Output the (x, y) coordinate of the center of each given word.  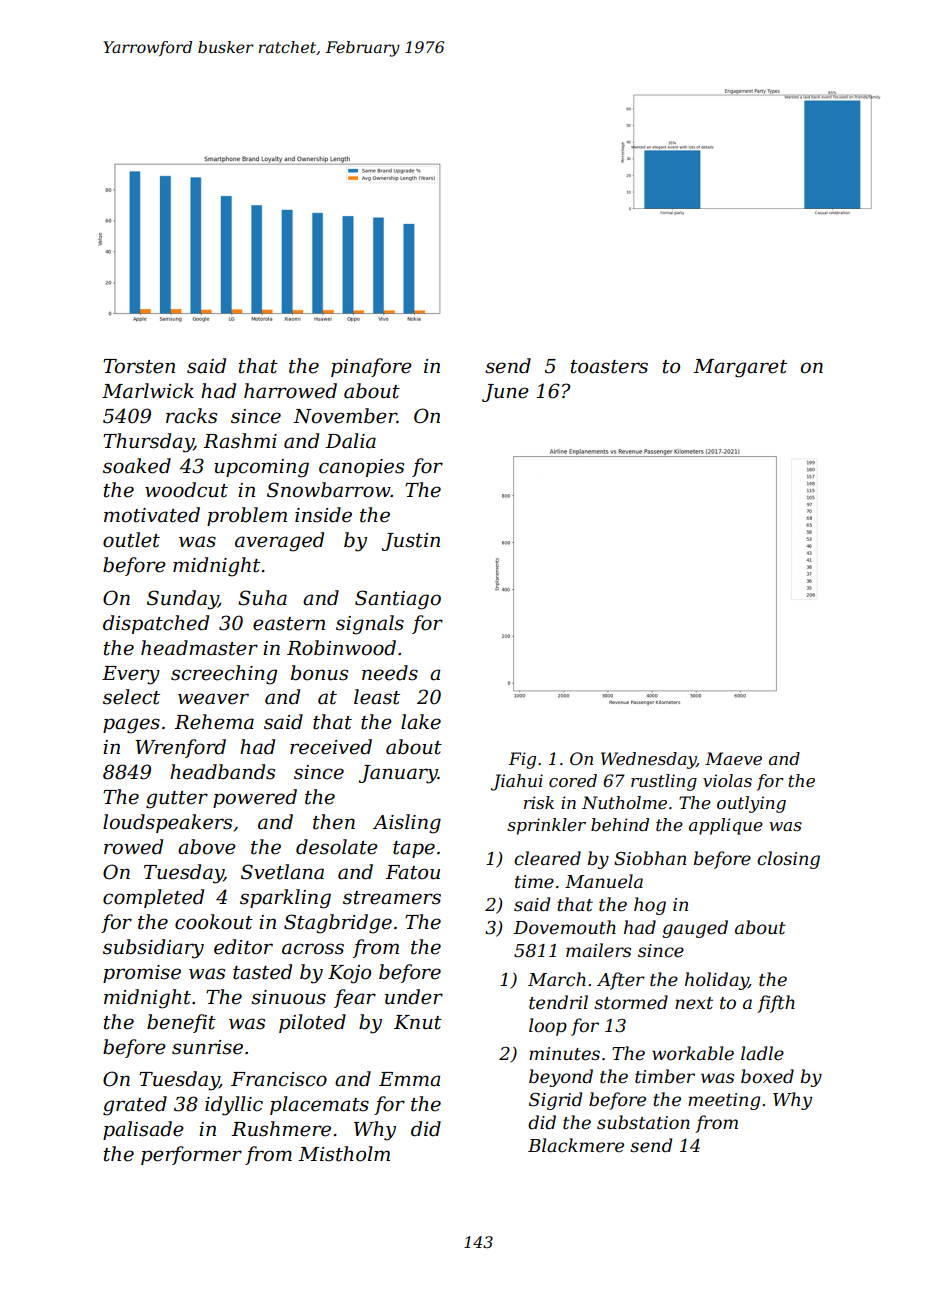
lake (421, 722)
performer (191, 1155)
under (414, 997)
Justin (411, 542)
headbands (222, 772)
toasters (609, 367)
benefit (181, 1023)
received (331, 747)
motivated (152, 515)
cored (573, 780)
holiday (717, 981)
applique (726, 826)
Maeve (733, 758)
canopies (361, 468)
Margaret (740, 368)
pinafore (371, 367)
